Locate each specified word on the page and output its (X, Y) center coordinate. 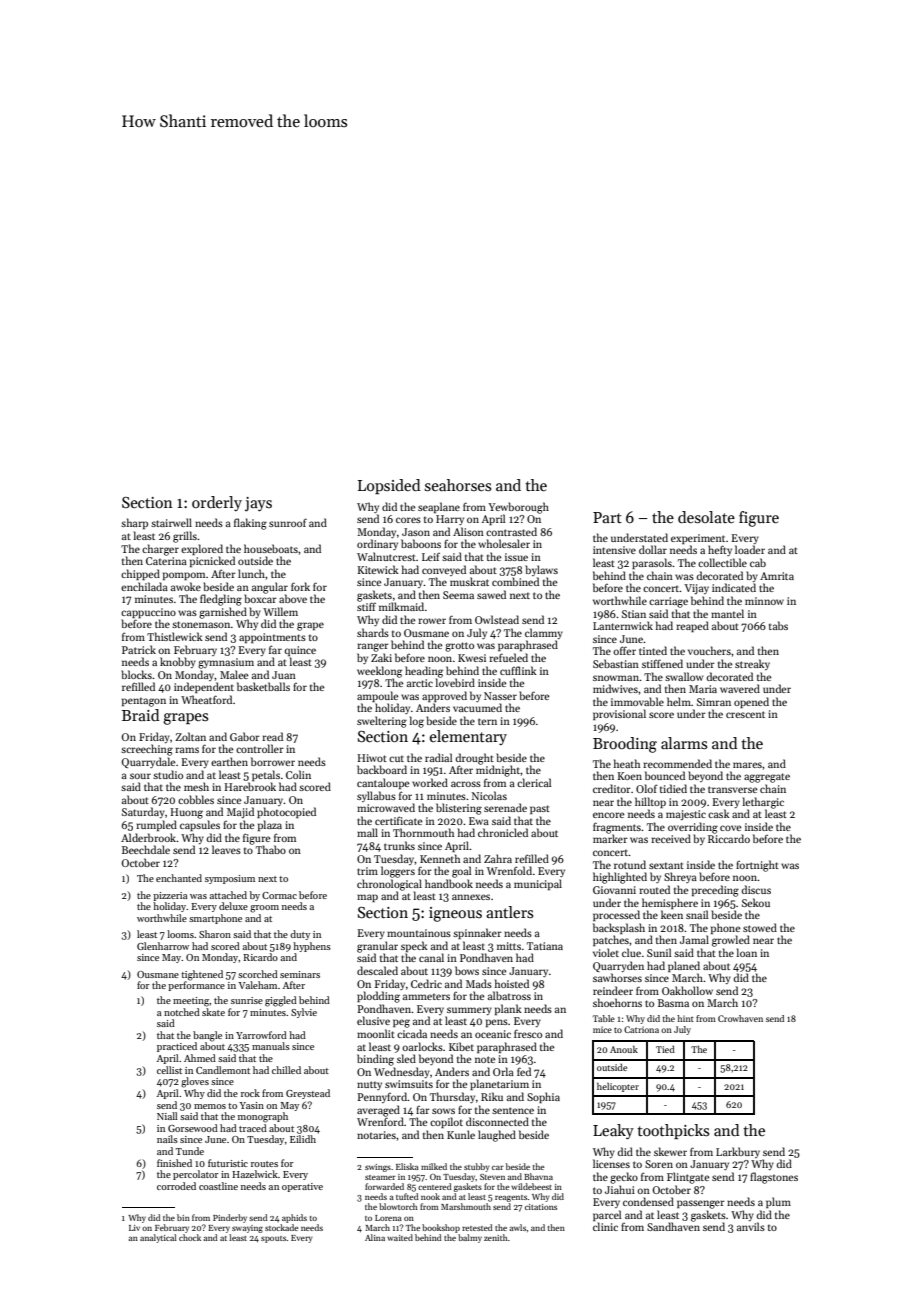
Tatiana (545, 946)
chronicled (503, 832)
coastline (218, 1186)
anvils (751, 1226)
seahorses (458, 485)
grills (185, 537)
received (671, 838)
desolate (706, 517)
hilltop (650, 802)
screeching (147, 750)
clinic (605, 1226)
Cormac (279, 895)
